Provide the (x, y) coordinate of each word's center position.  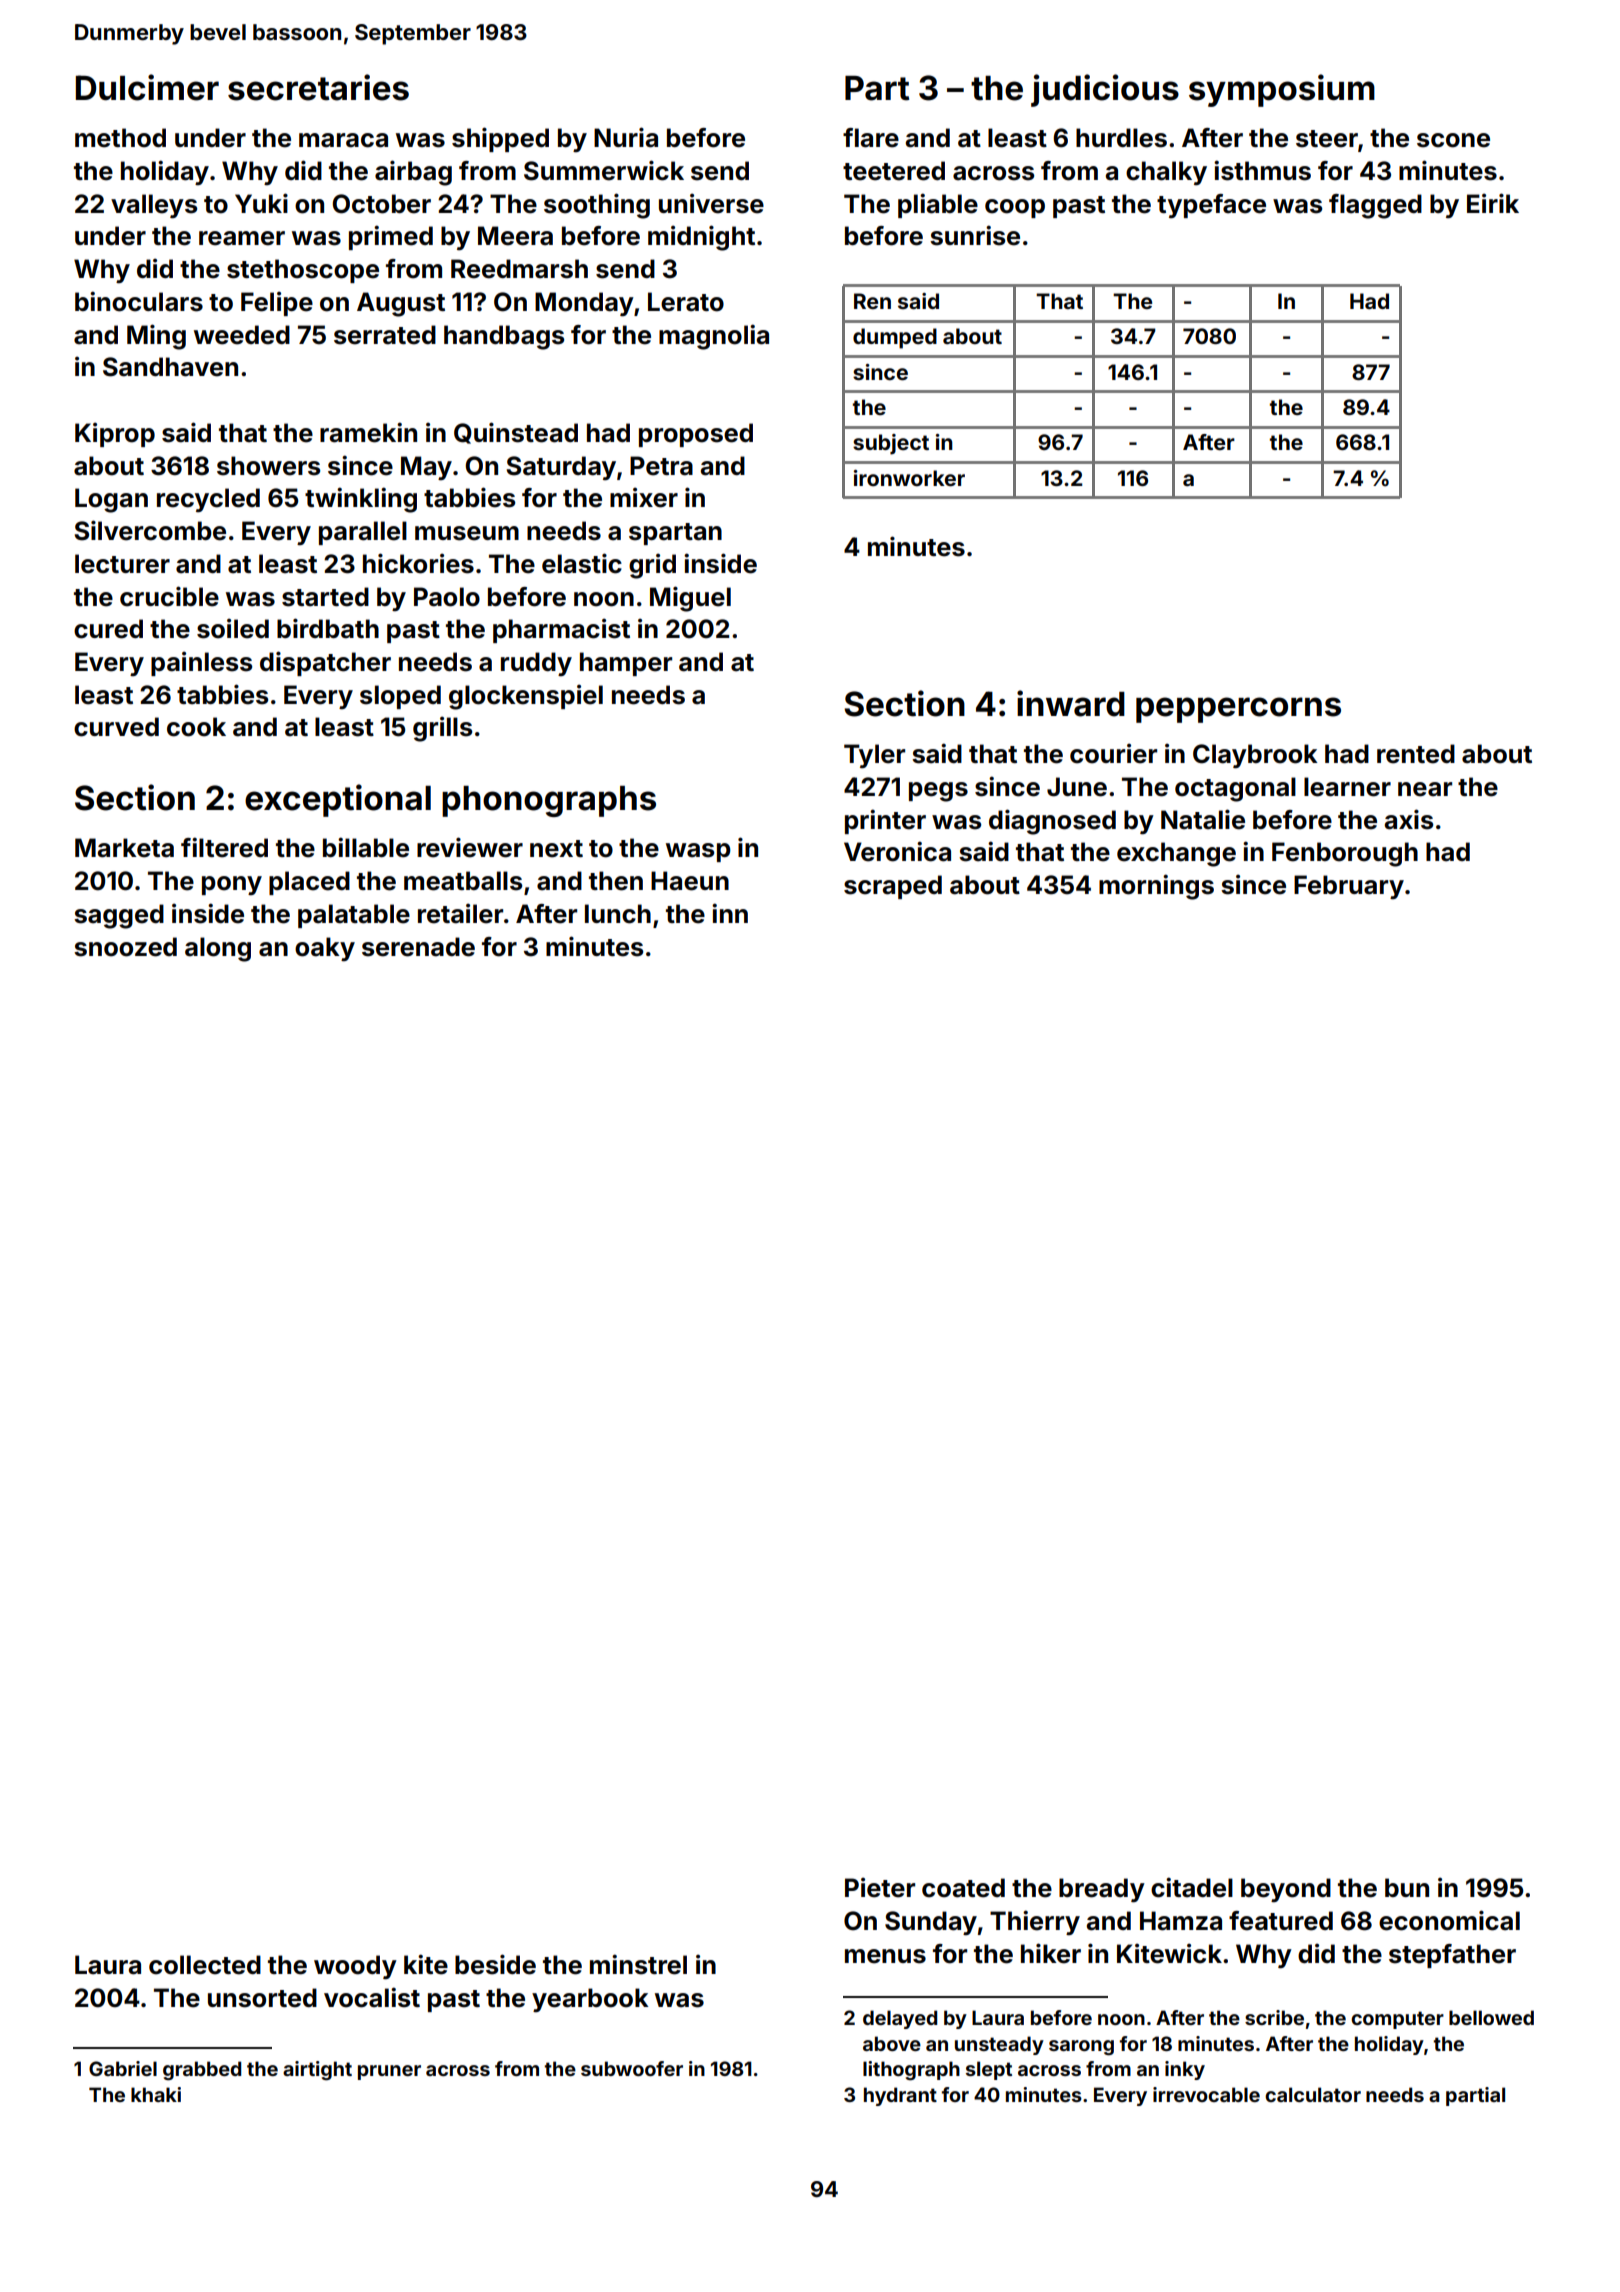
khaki (156, 2094)
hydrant (900, 2096)
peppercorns (1238, 710)
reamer (242, 238)
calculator (1313, 2094)
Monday (584, 304)
